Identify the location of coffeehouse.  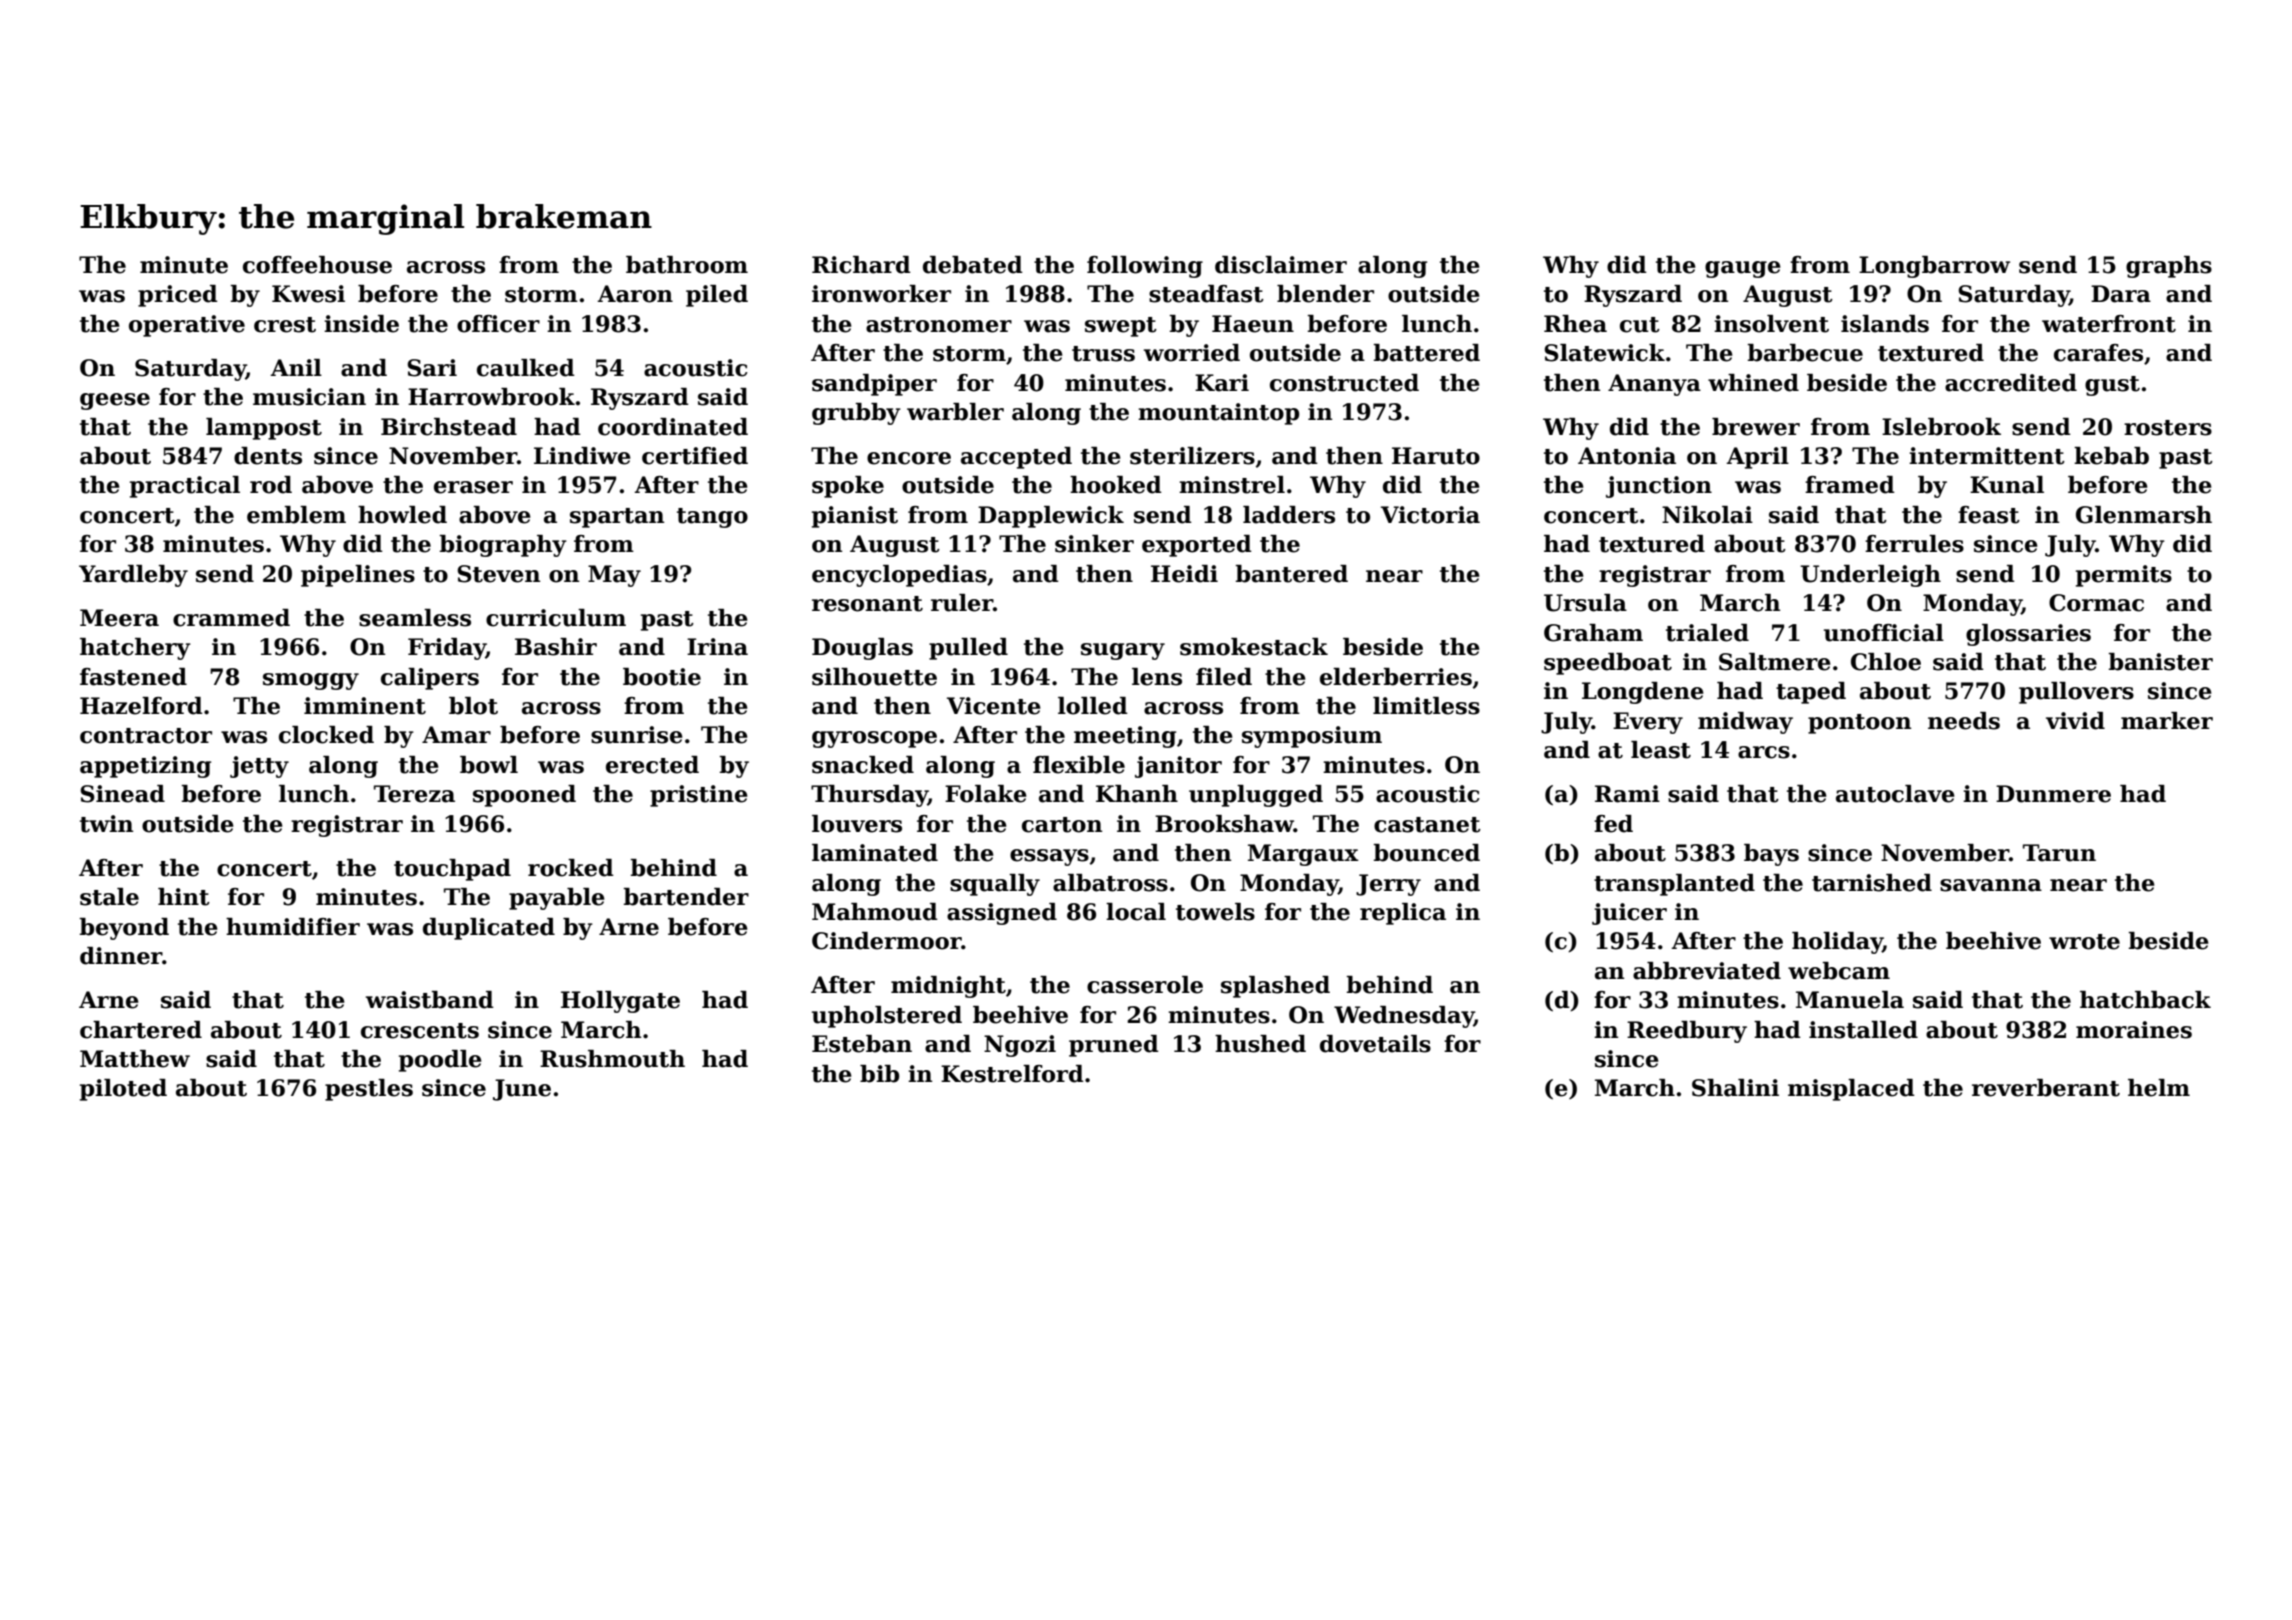
(317, 265).
